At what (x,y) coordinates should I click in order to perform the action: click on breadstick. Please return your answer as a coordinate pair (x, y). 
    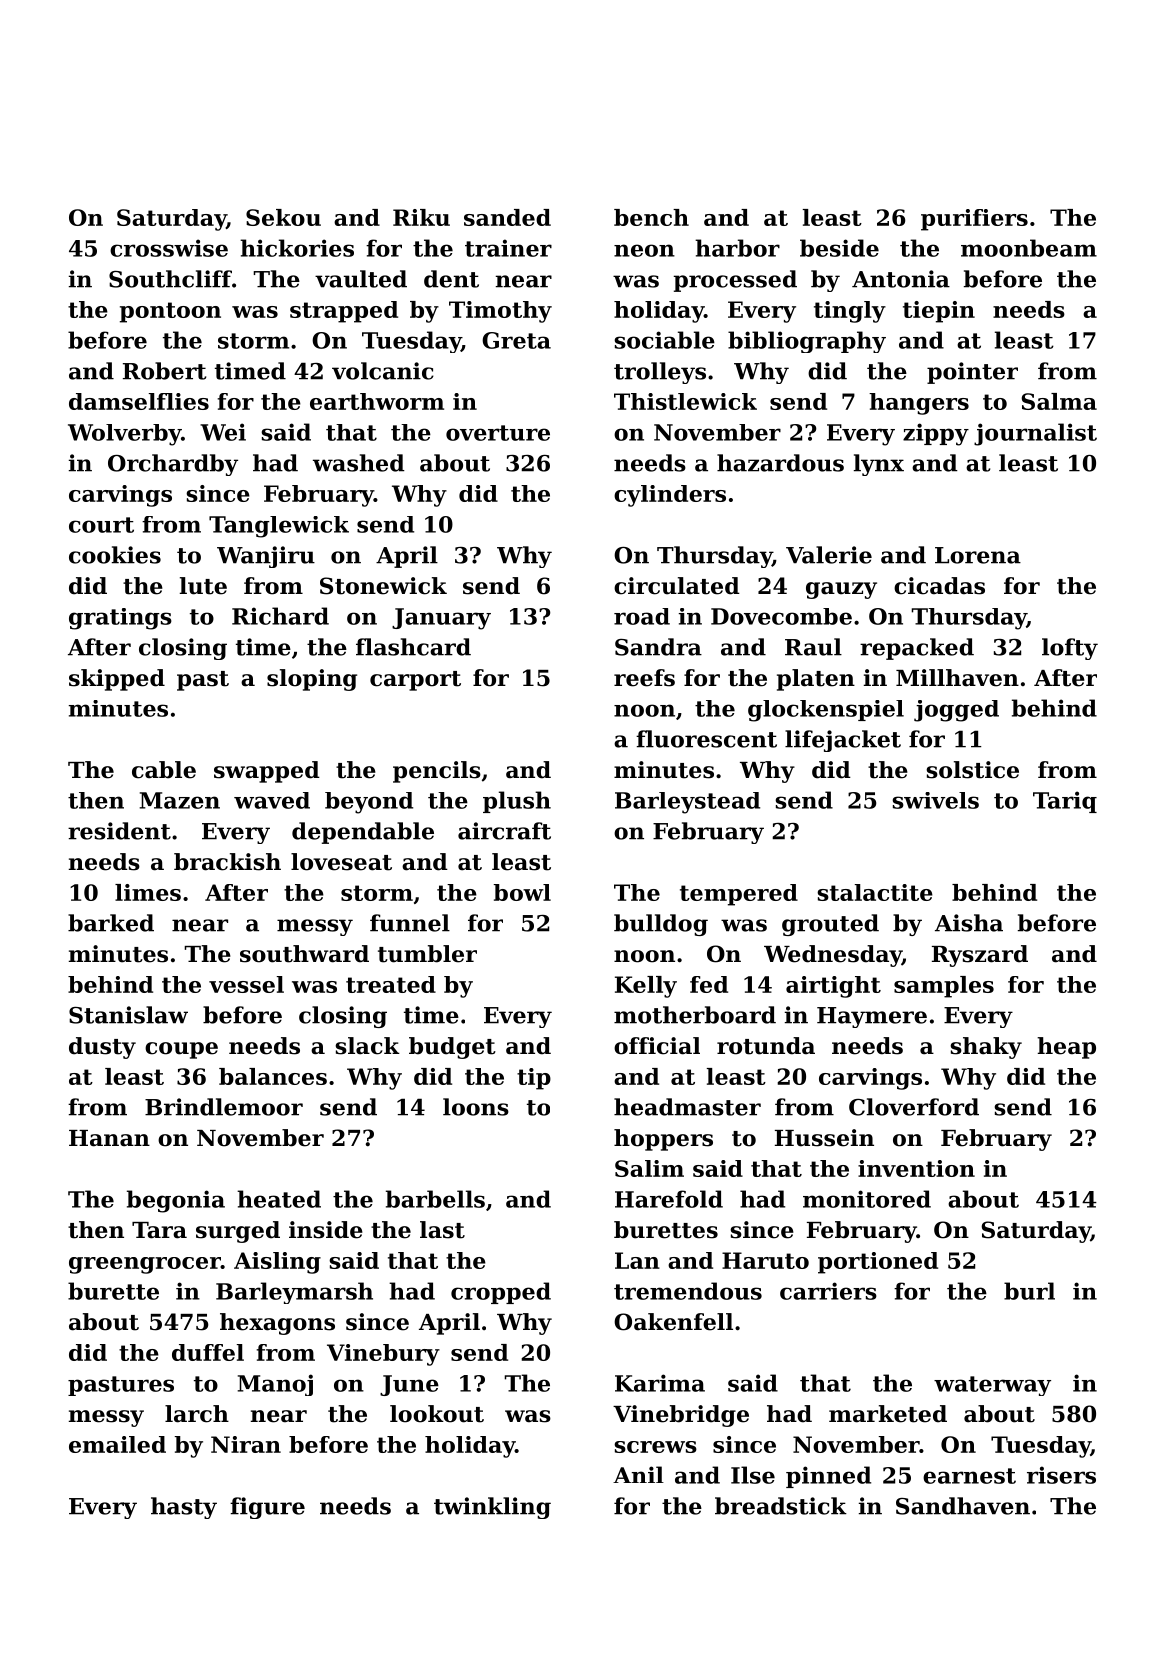
    Looking at the image, I should click on (781, 1506).
